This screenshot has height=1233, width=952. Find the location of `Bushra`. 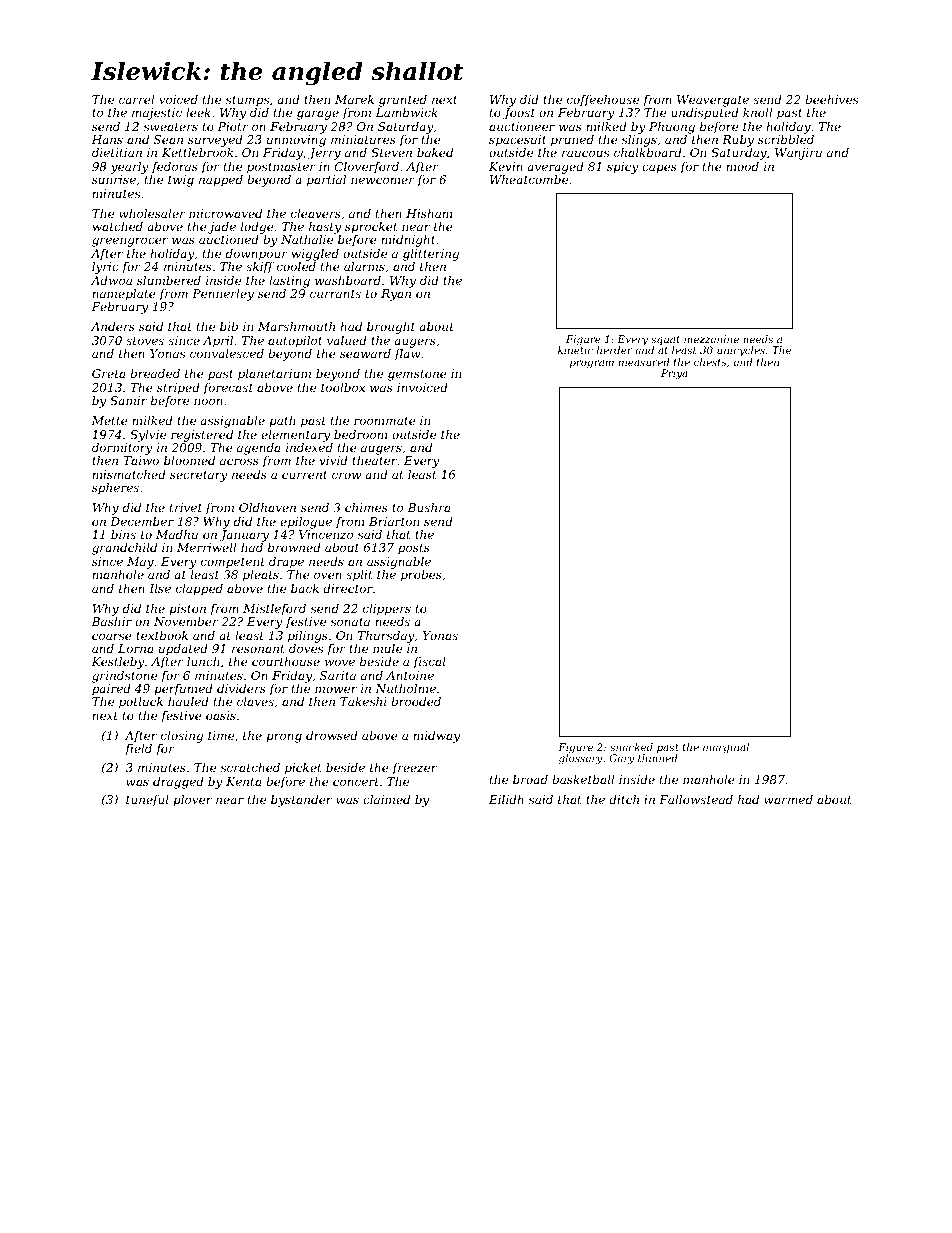

Bushra is located at coordinates (429, 507).
